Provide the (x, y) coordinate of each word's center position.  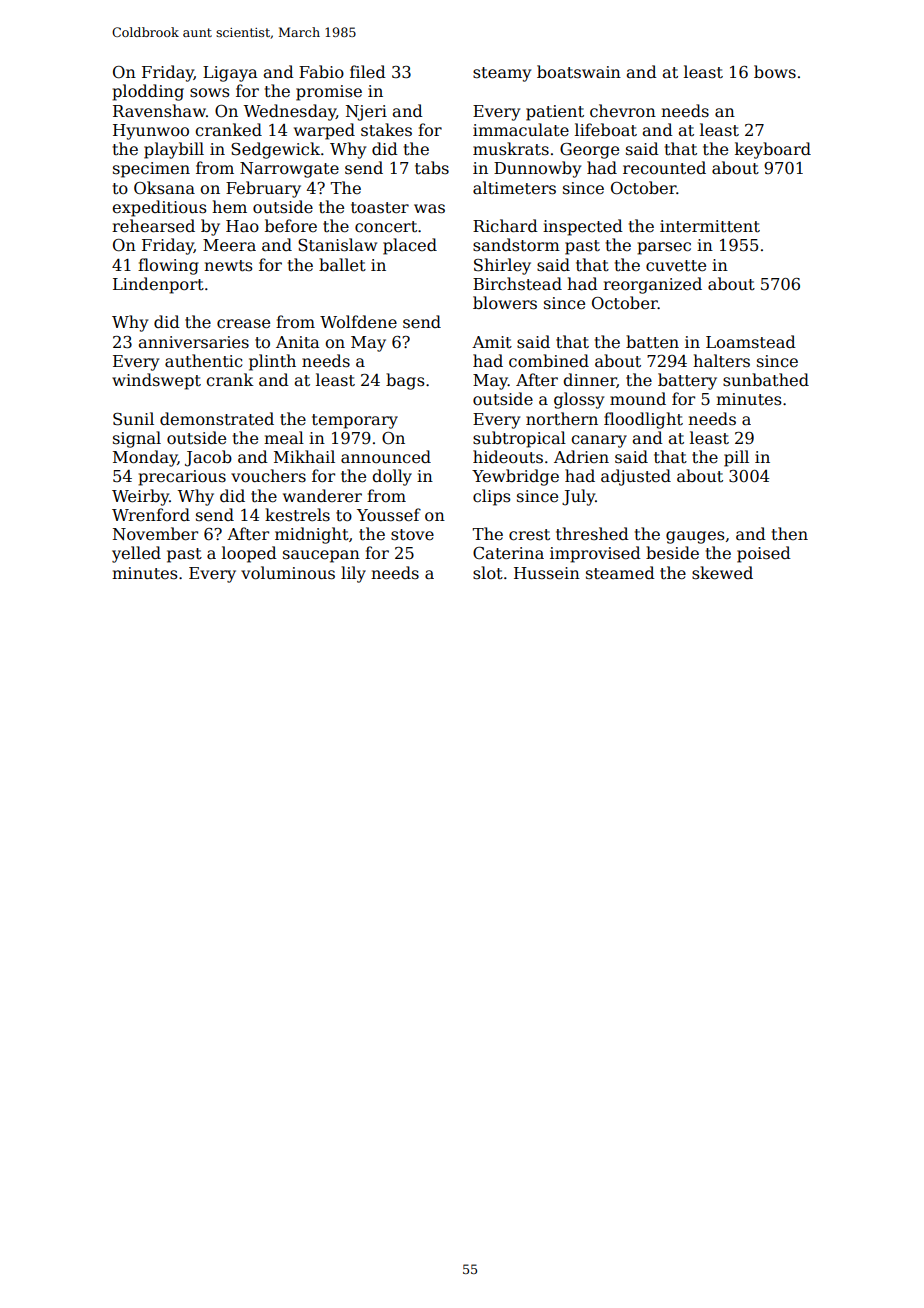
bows (775, 71)
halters (721, 361)
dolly (392, 477)
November (155, 534)
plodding (148, 92)
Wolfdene (358, 322)
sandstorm (516, 245)
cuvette (676, 266)
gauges (695, 537)
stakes (386, 130)
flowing (168, 266)
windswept (156, 381)
